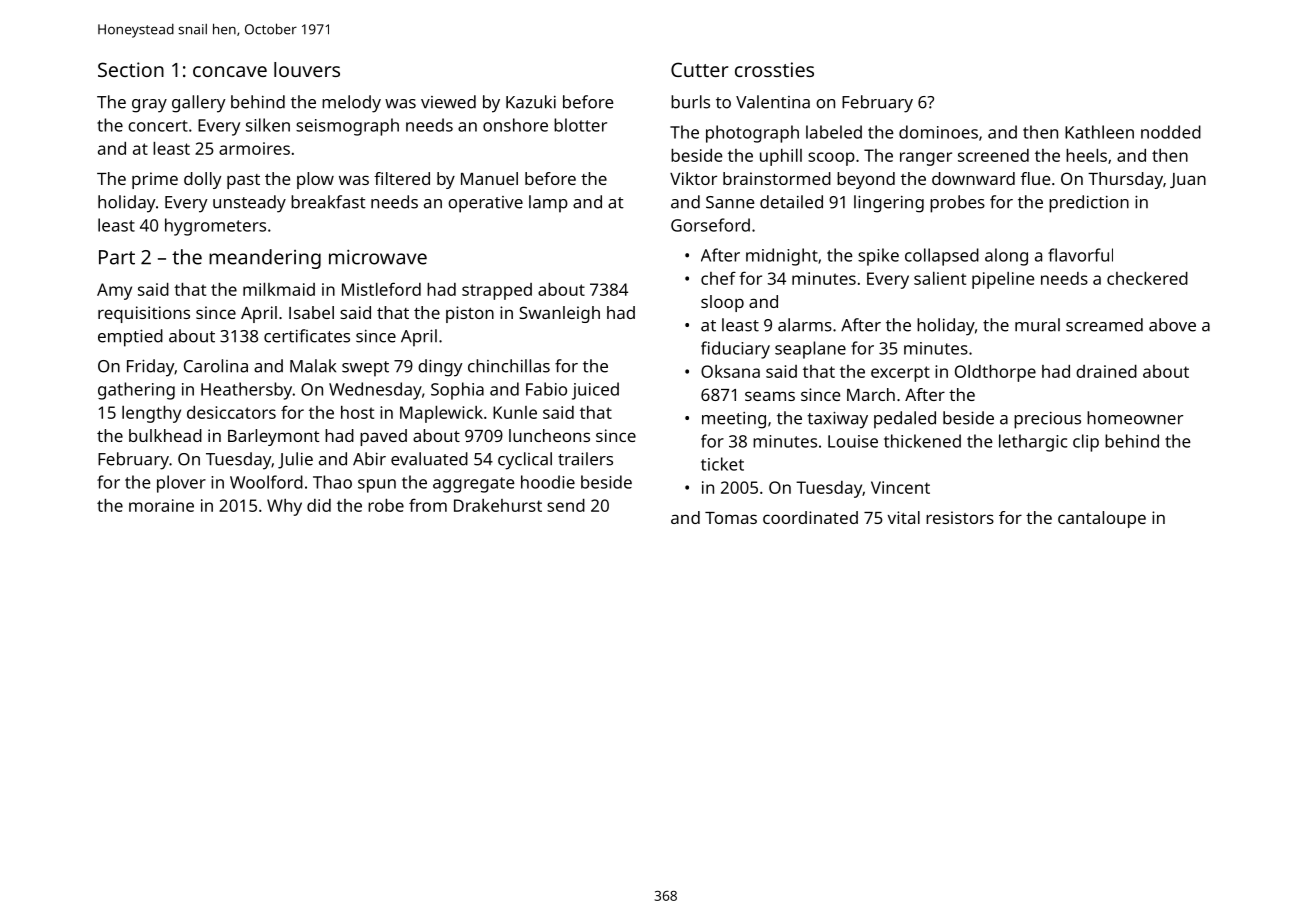 The width and height of the image is (1308, 924). I want to click on Thao, so click(332, 482).
